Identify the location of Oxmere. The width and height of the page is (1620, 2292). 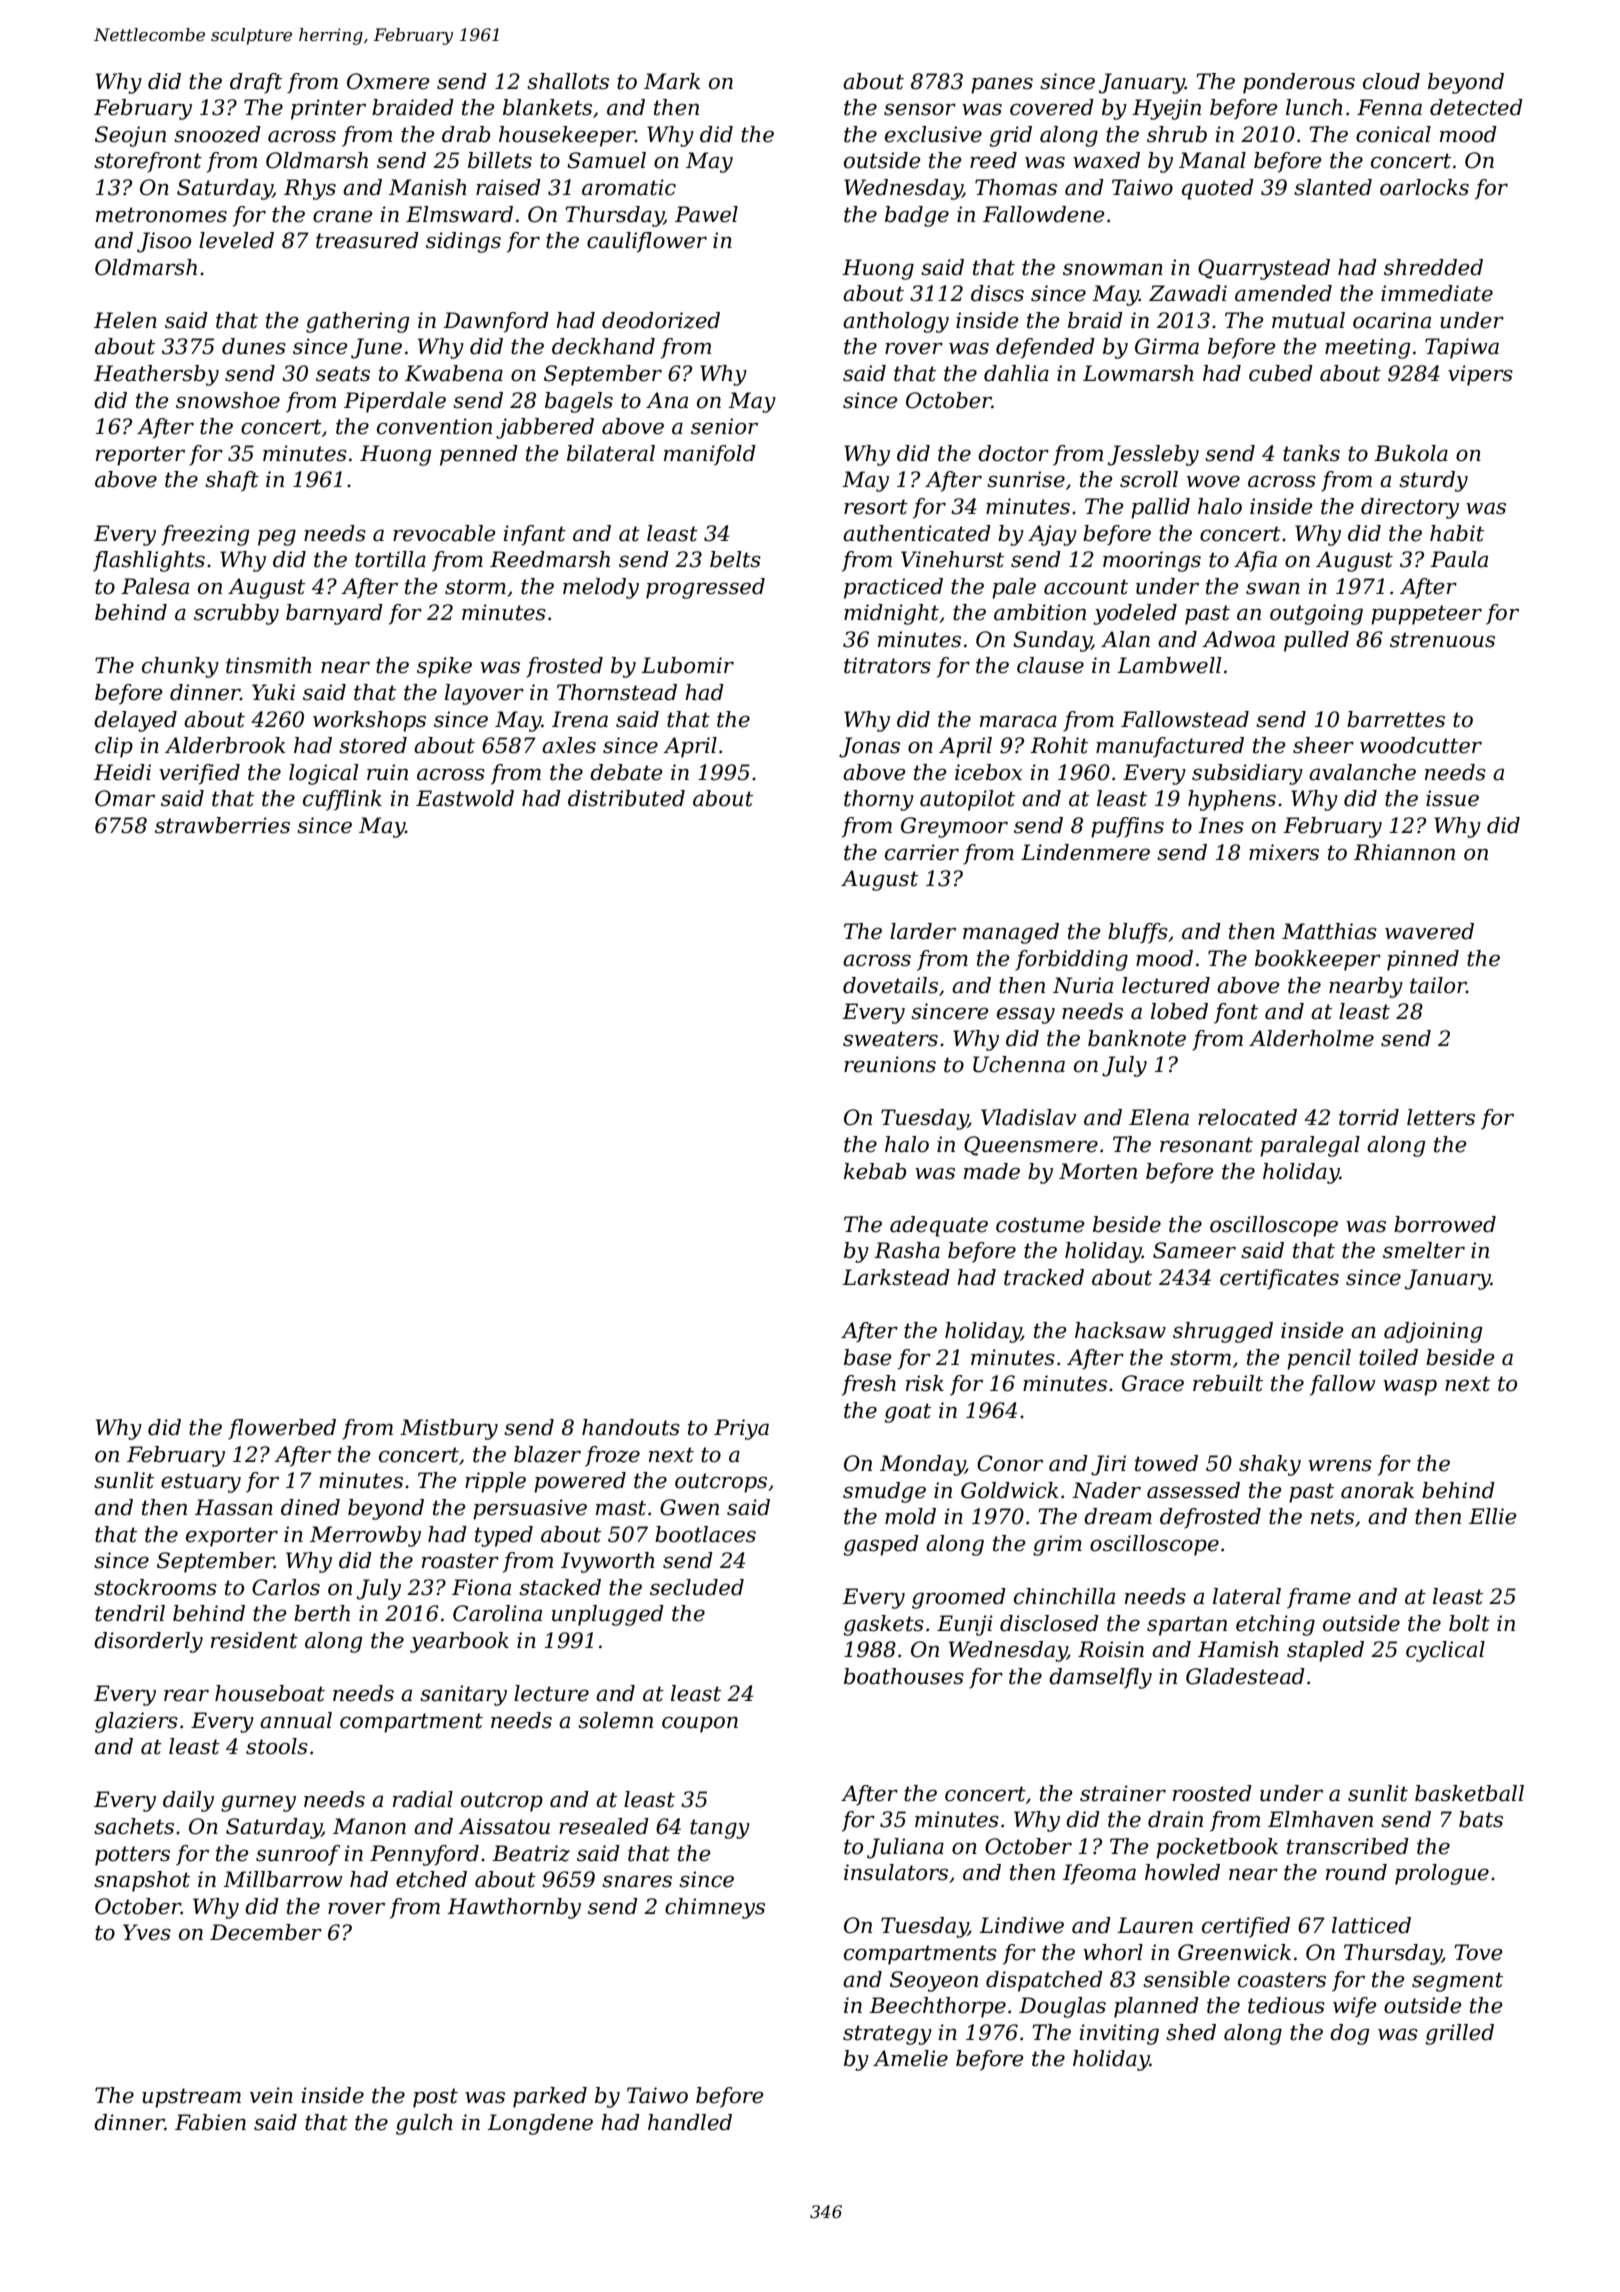
(388, 81).
